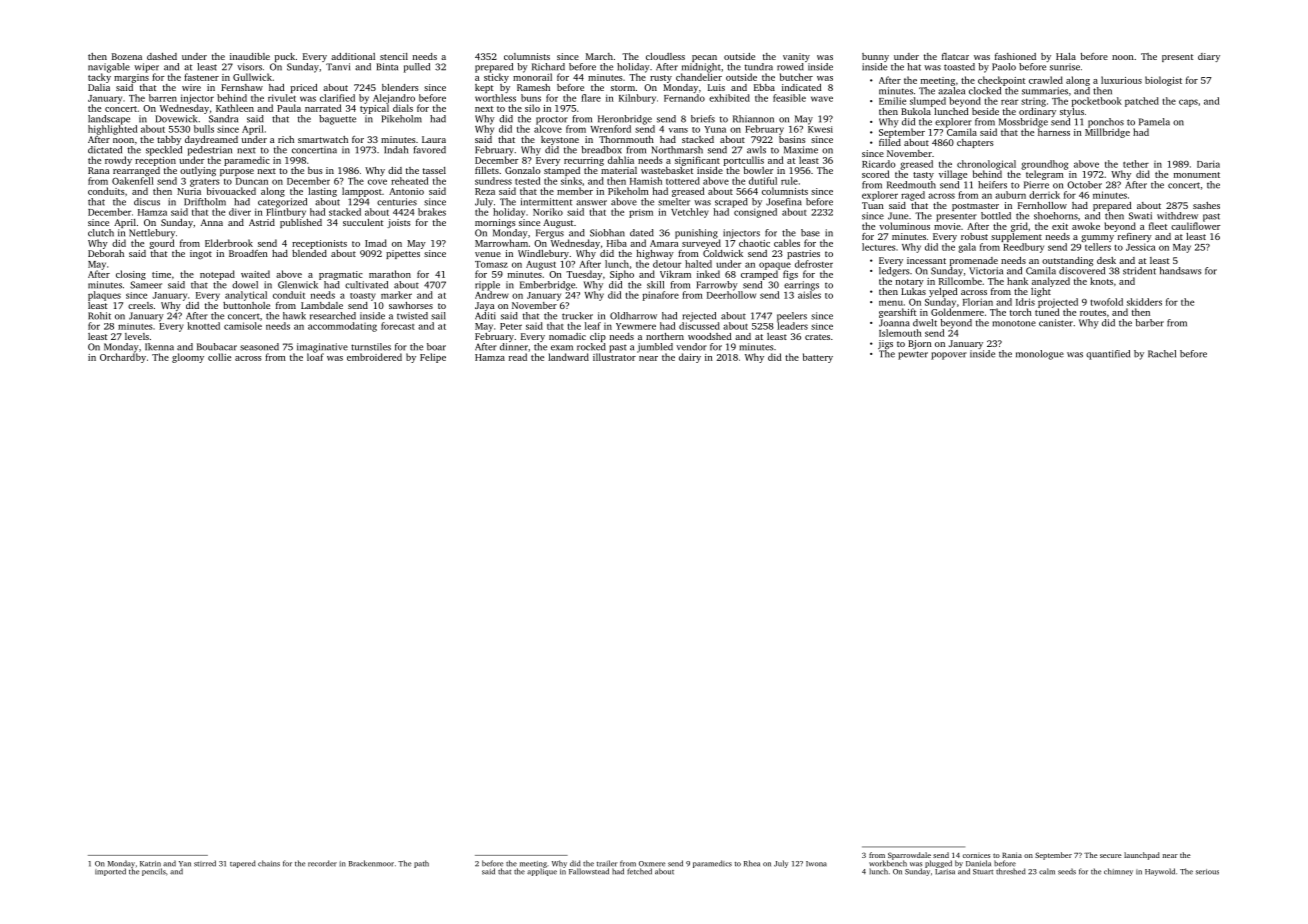 Image resolution: width=1308 pixels, height=924 pixels. Describe the element at coordinates (1015, 56) in the document. I see `fashioned` at that location.
